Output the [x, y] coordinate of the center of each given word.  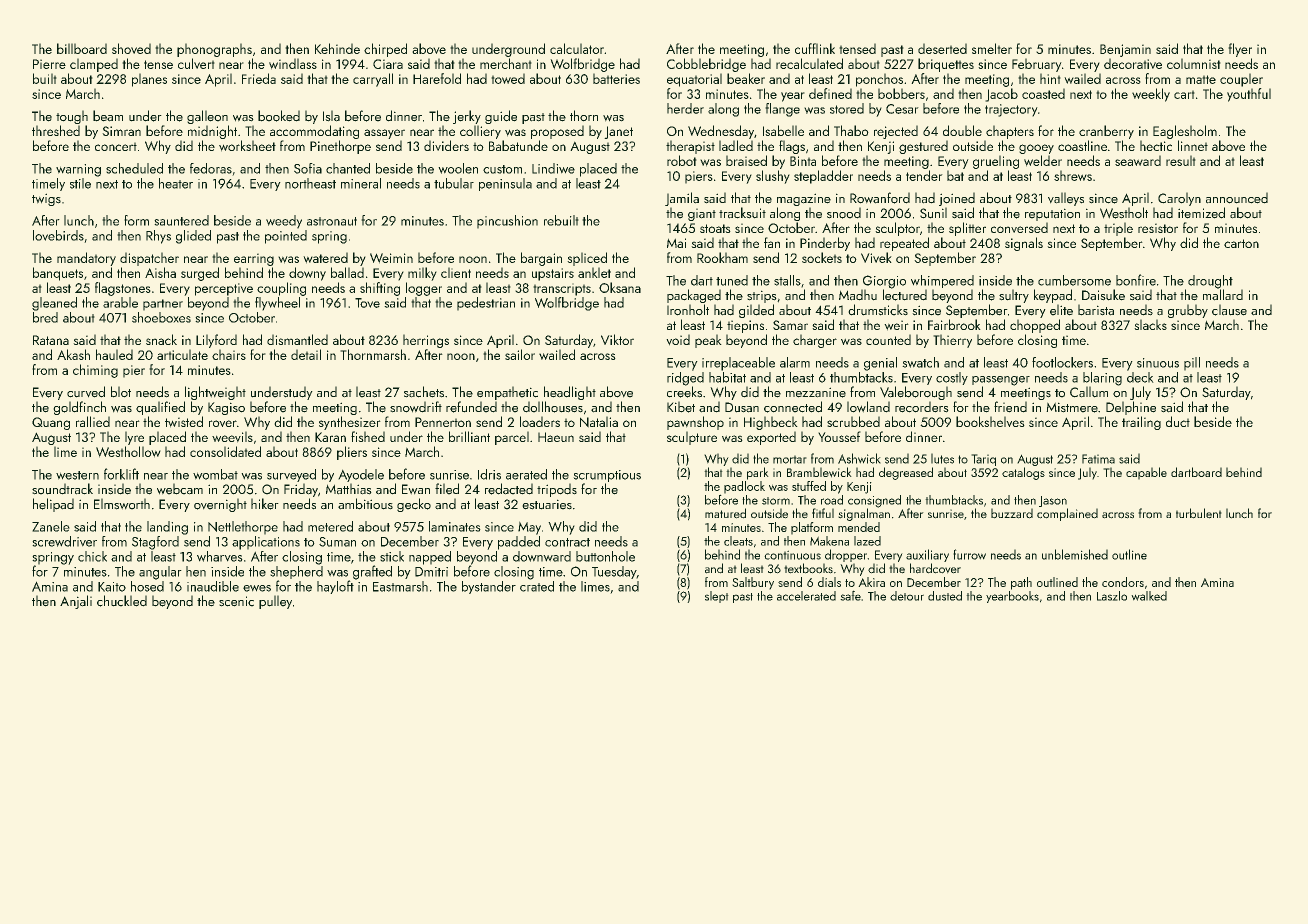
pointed [286, 237]
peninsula [505, 184]
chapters [1010, 132]
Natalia [599, 422]
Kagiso [226, 408]
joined [957, 199]
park [758, 473]
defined [830, 93]
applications [266, 543]
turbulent [1199, 513]
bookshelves [990, 421]
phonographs [214, 50]
